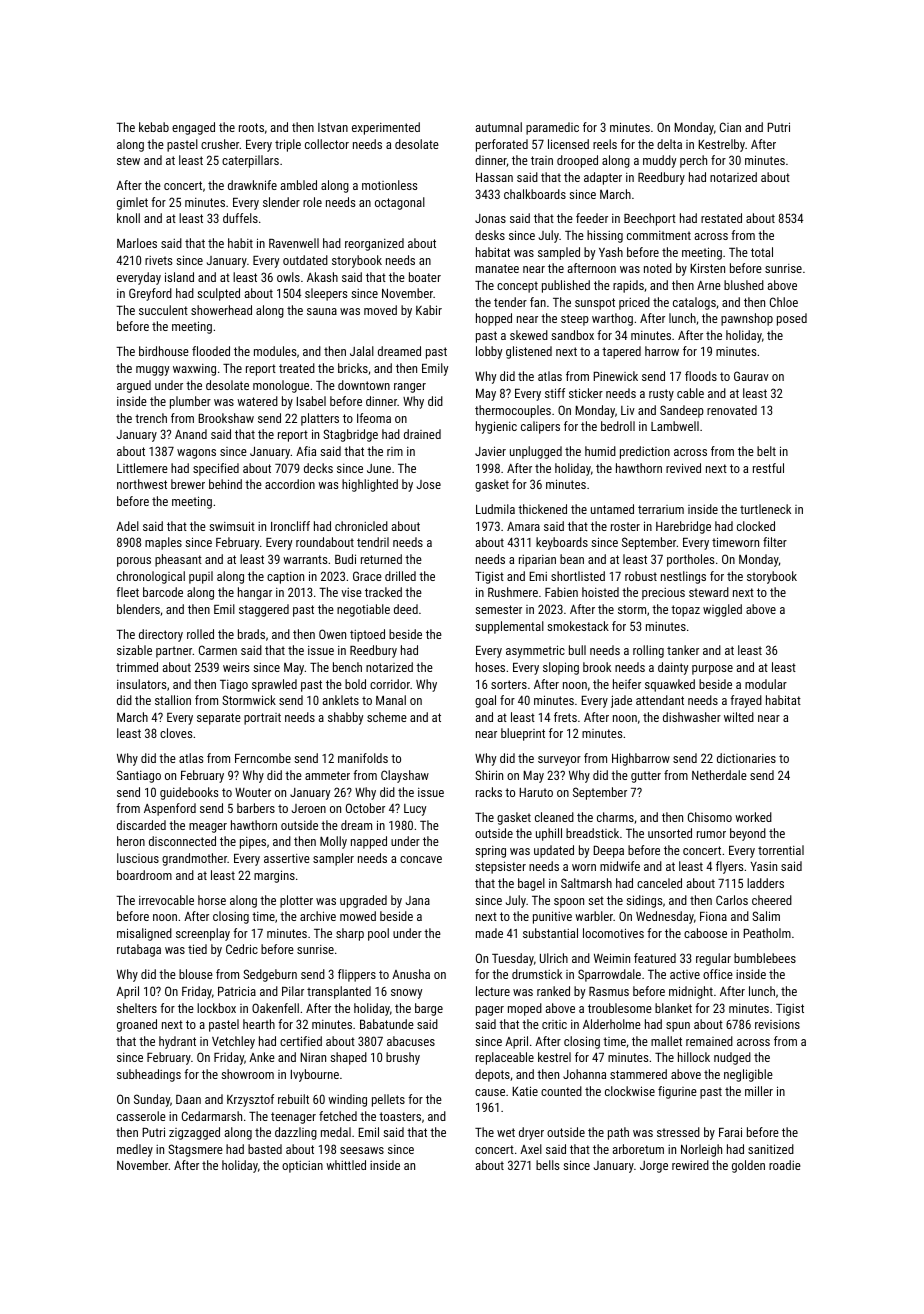  Describe the element at coordinates (306, 451) in the screenshot. I see `Afia` at that location.
